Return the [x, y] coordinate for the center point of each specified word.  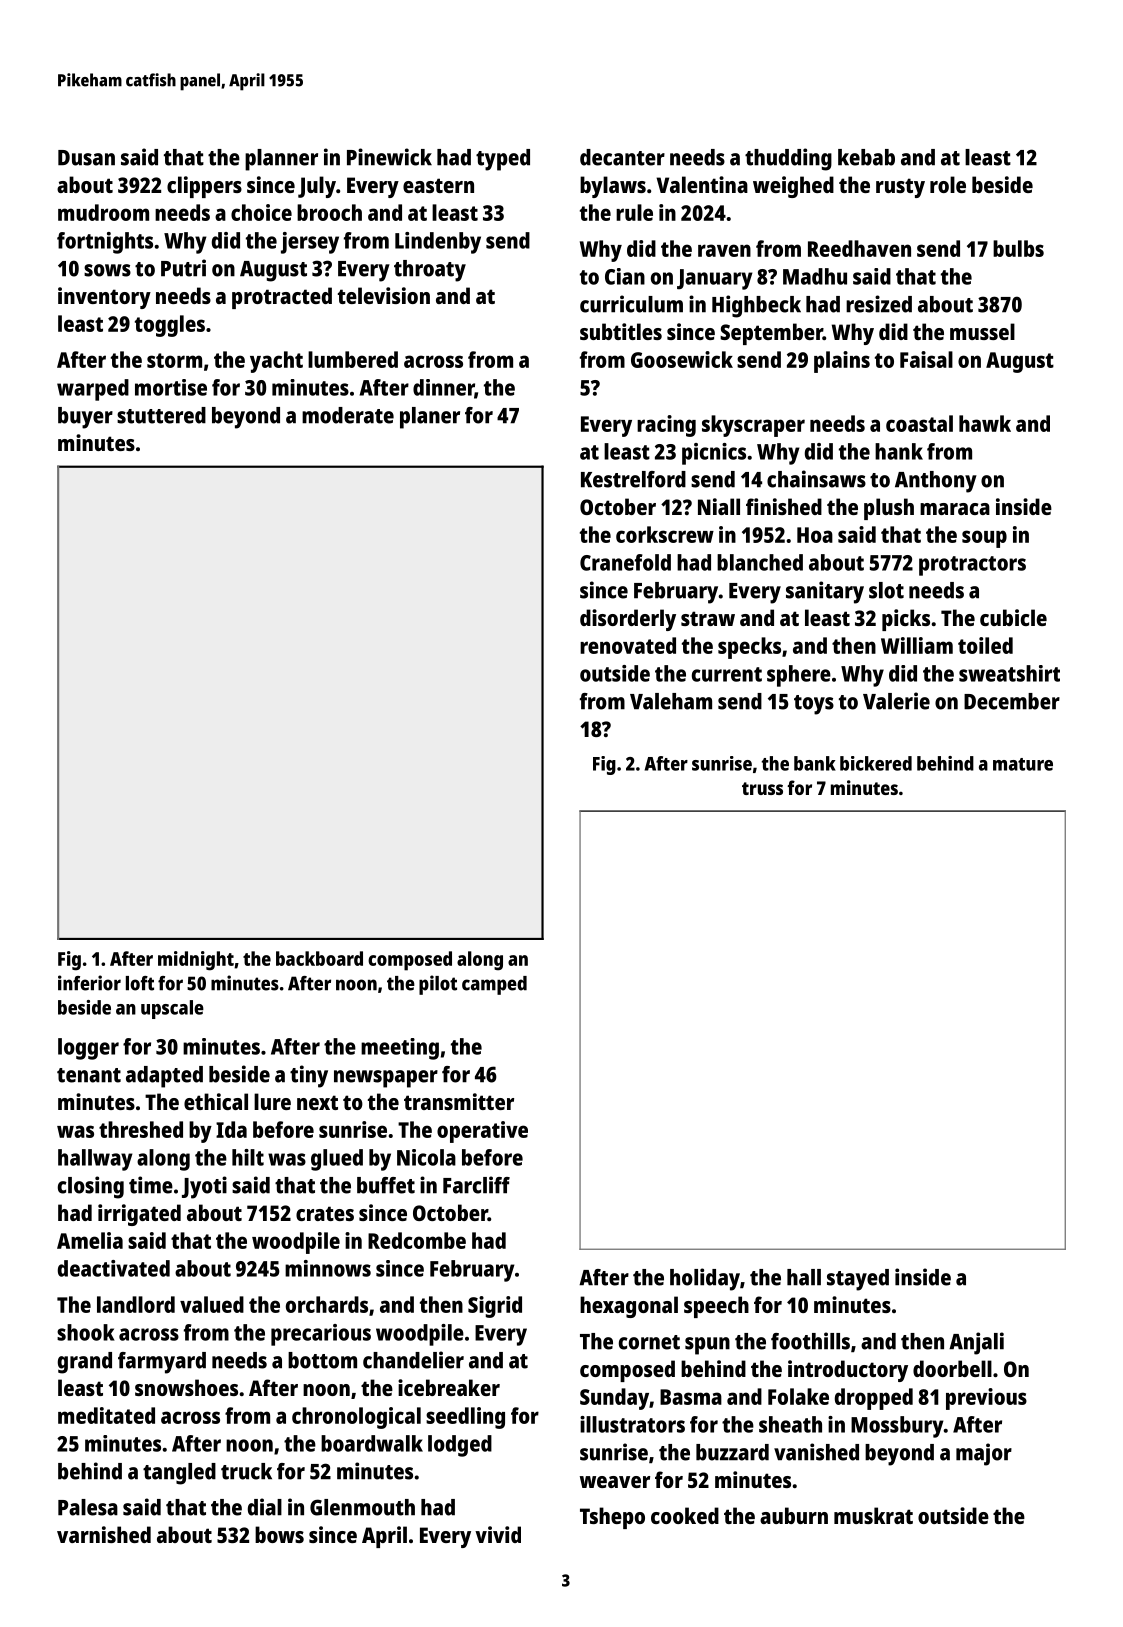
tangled [179, 1474]
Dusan [86, 158]
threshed [141, 1129]
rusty [900, 188]
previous [986, 1399]
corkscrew [665, 534]
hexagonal [629, 1307]
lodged [460, 1446]
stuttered [161, 415]
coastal [919, 423]
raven [724, 250]
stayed [858, 1280]
